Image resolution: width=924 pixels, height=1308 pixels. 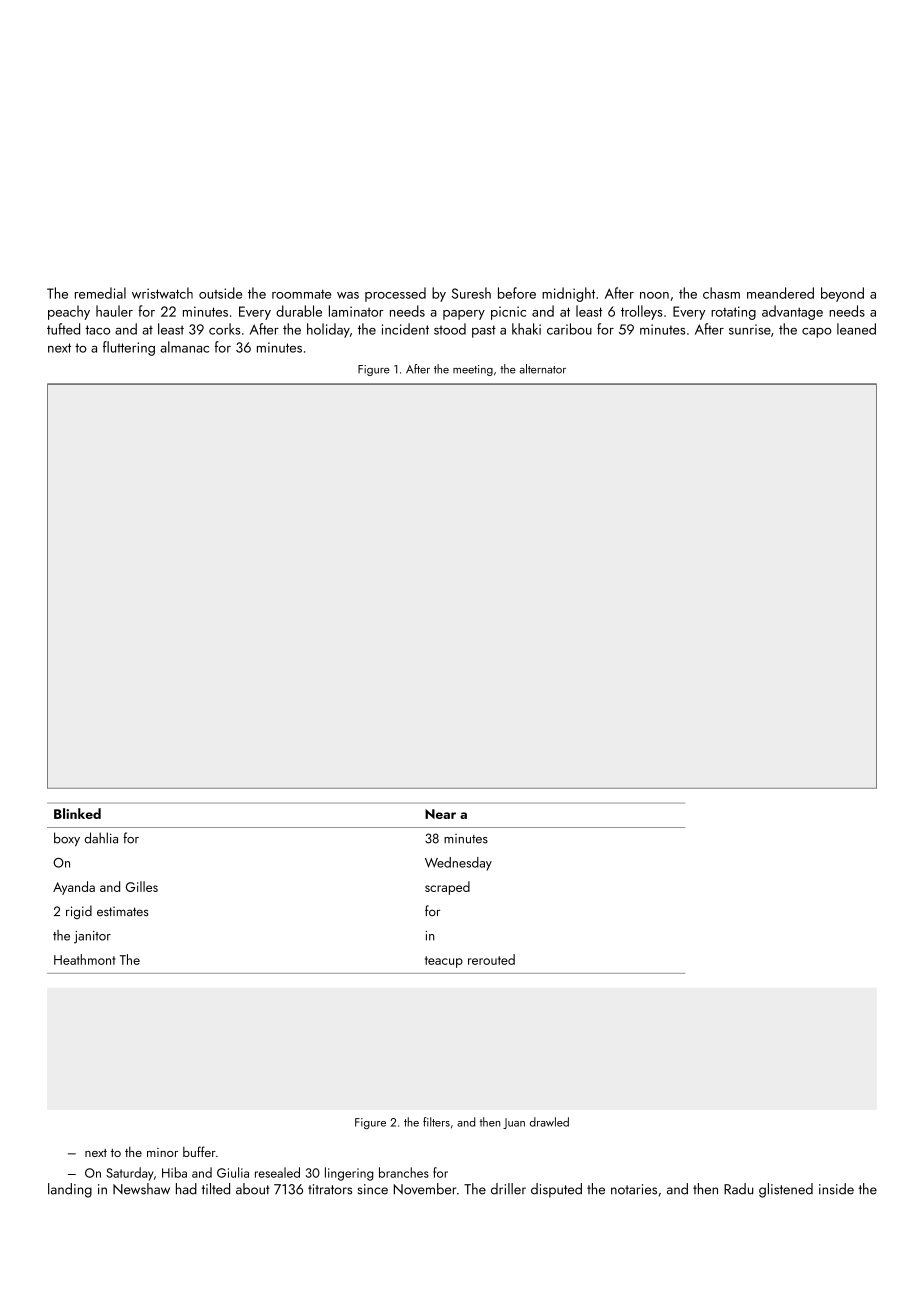 What do you see at coordinates (473, 370) in the document?
I see `meeting` at bounding box center [473, 370].
